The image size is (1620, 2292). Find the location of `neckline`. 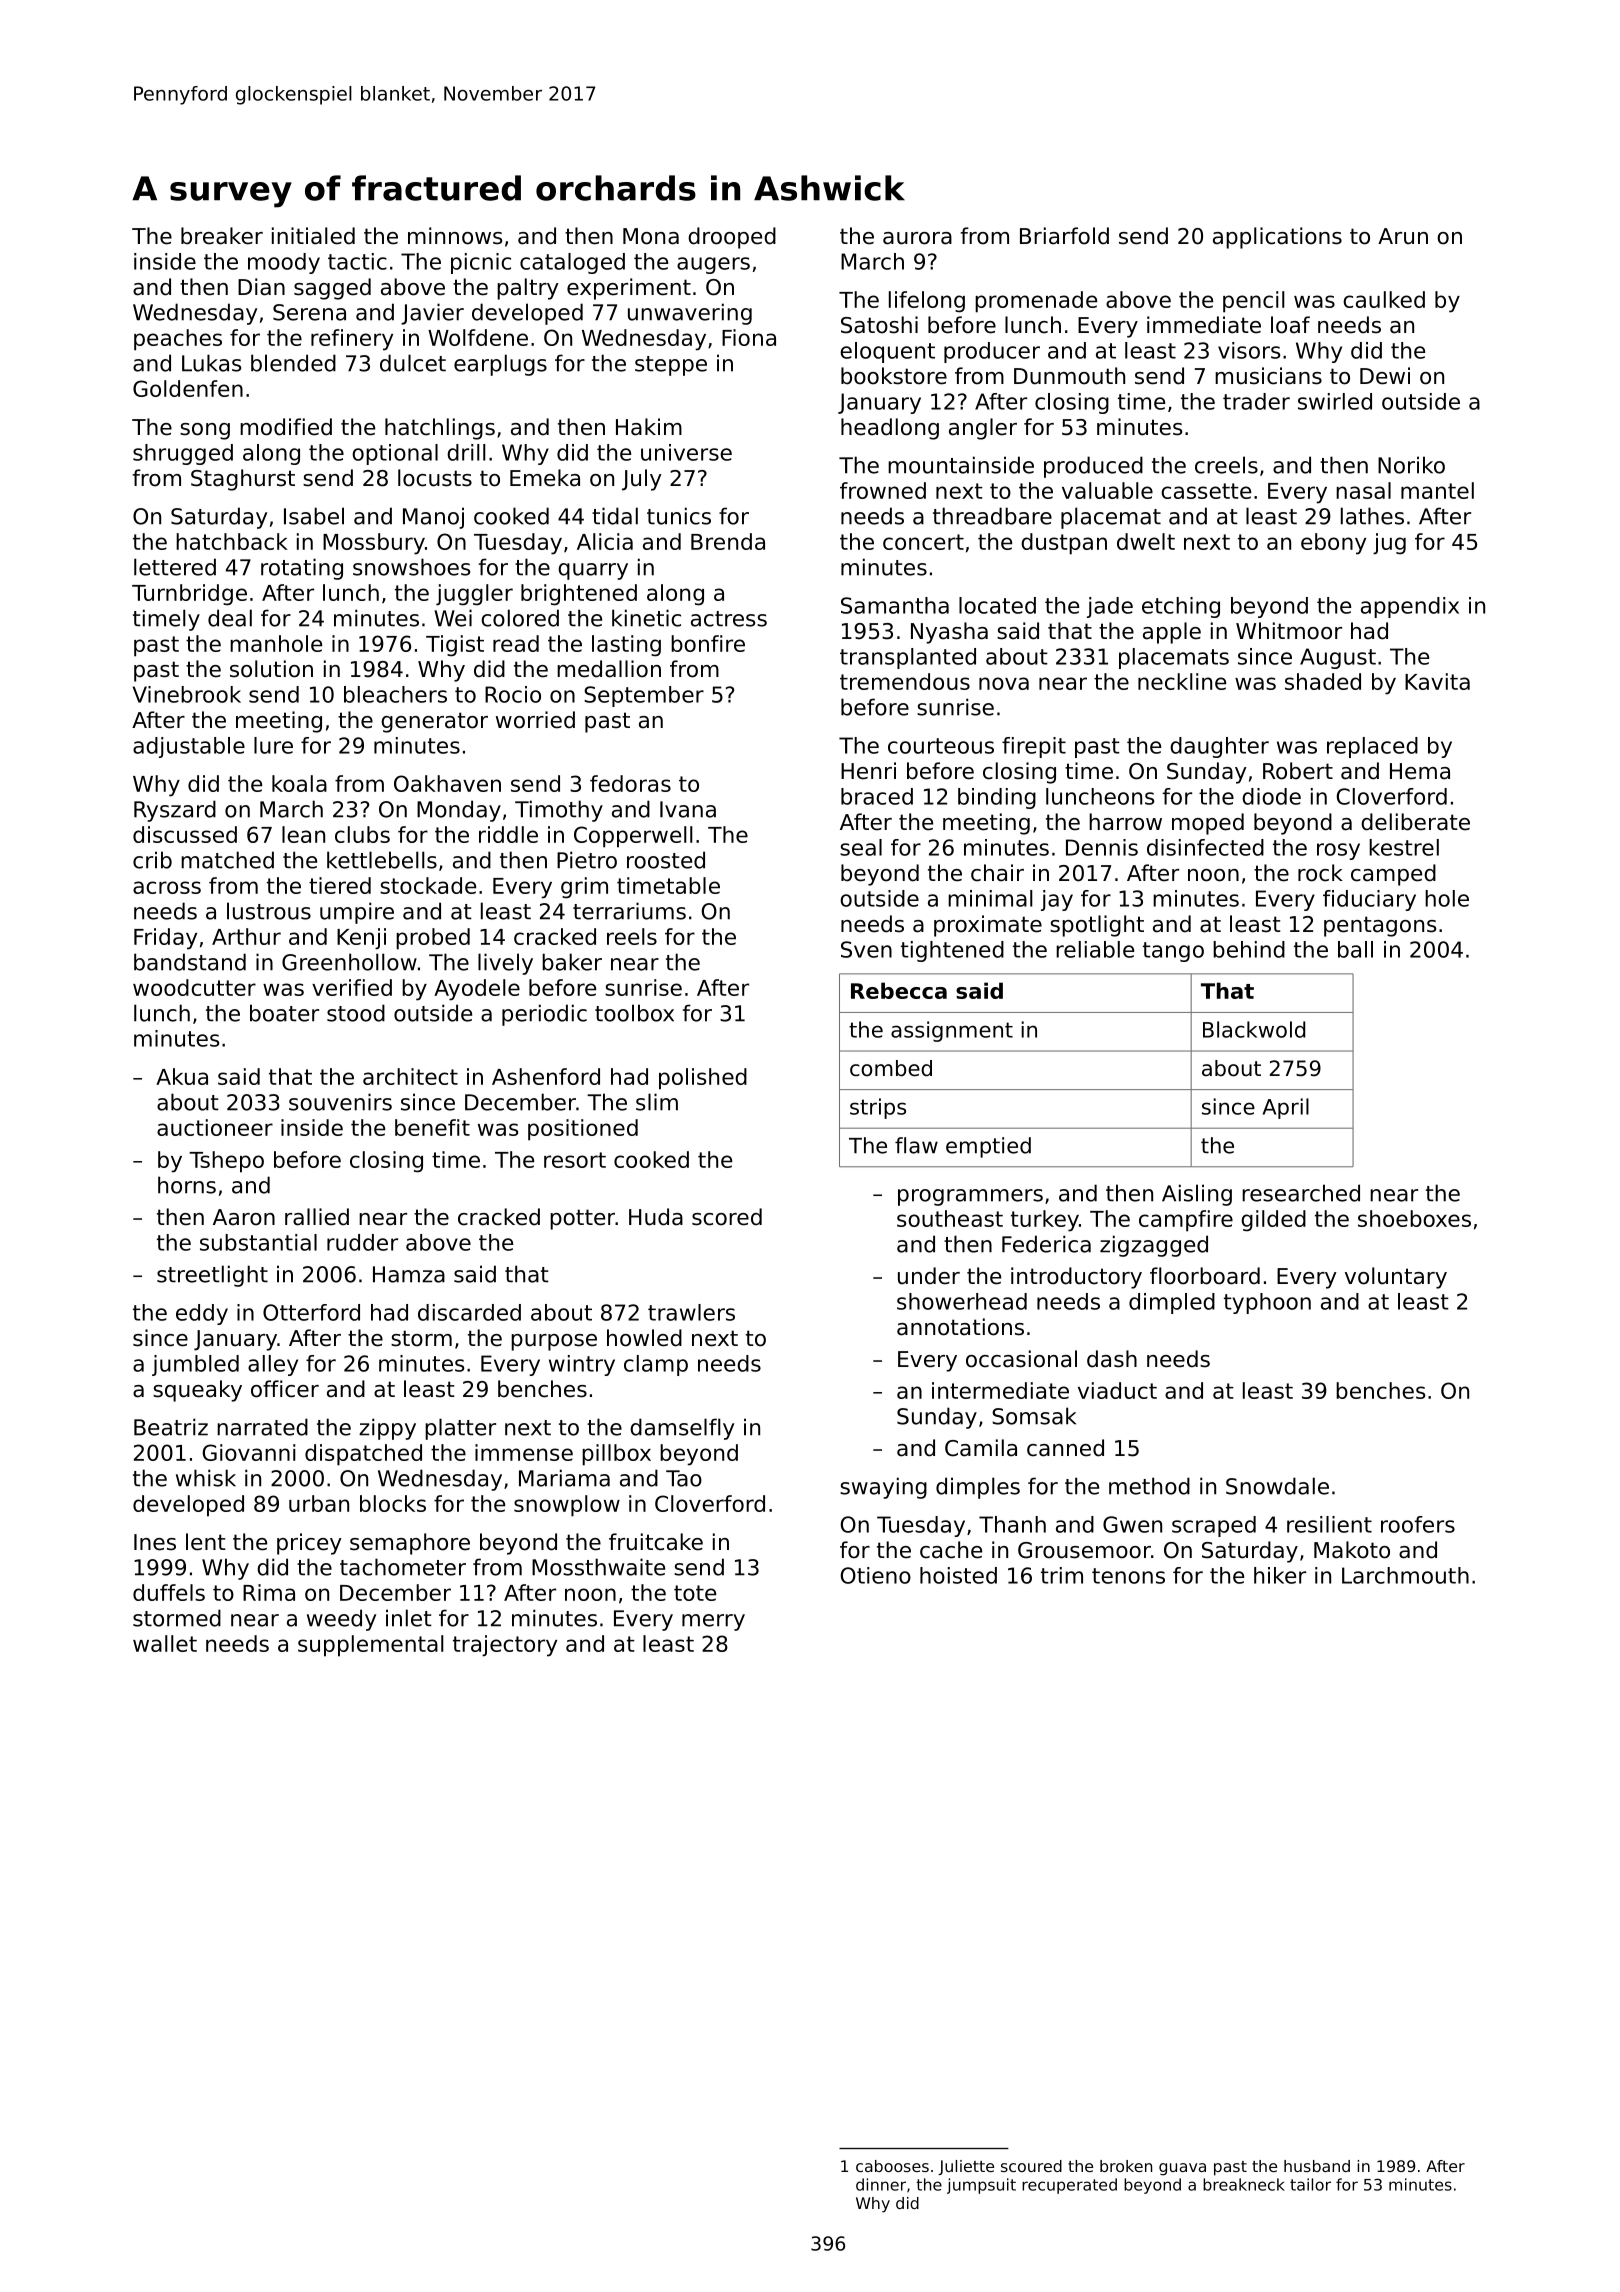

neckline is located at coordinates (1182, 681).
